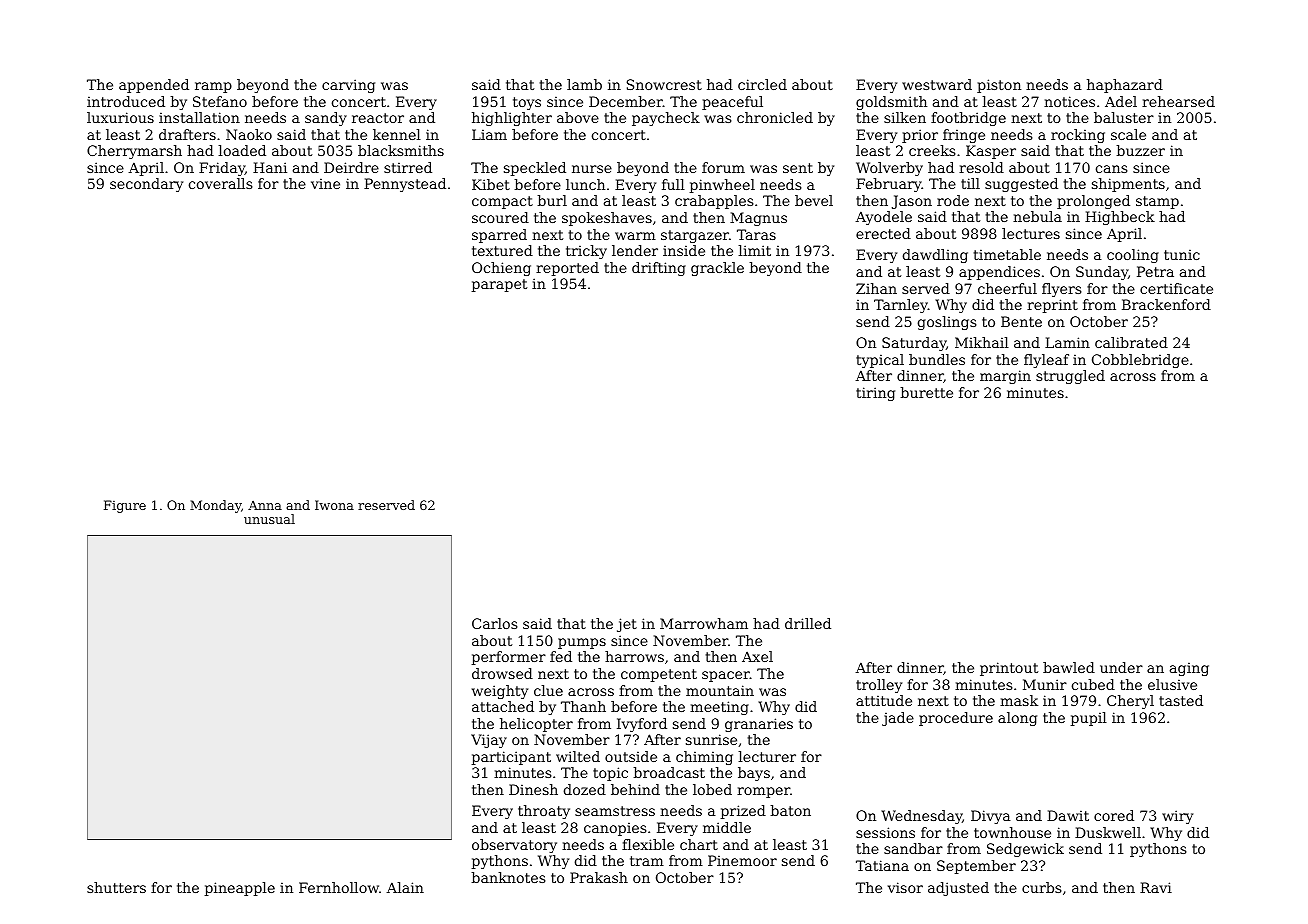 Image resolution: width=1308 pixels, height=924 pixels. Describe the element at coordinates (1156, 887) in the screenshot. I see `Ravi` at that location.
